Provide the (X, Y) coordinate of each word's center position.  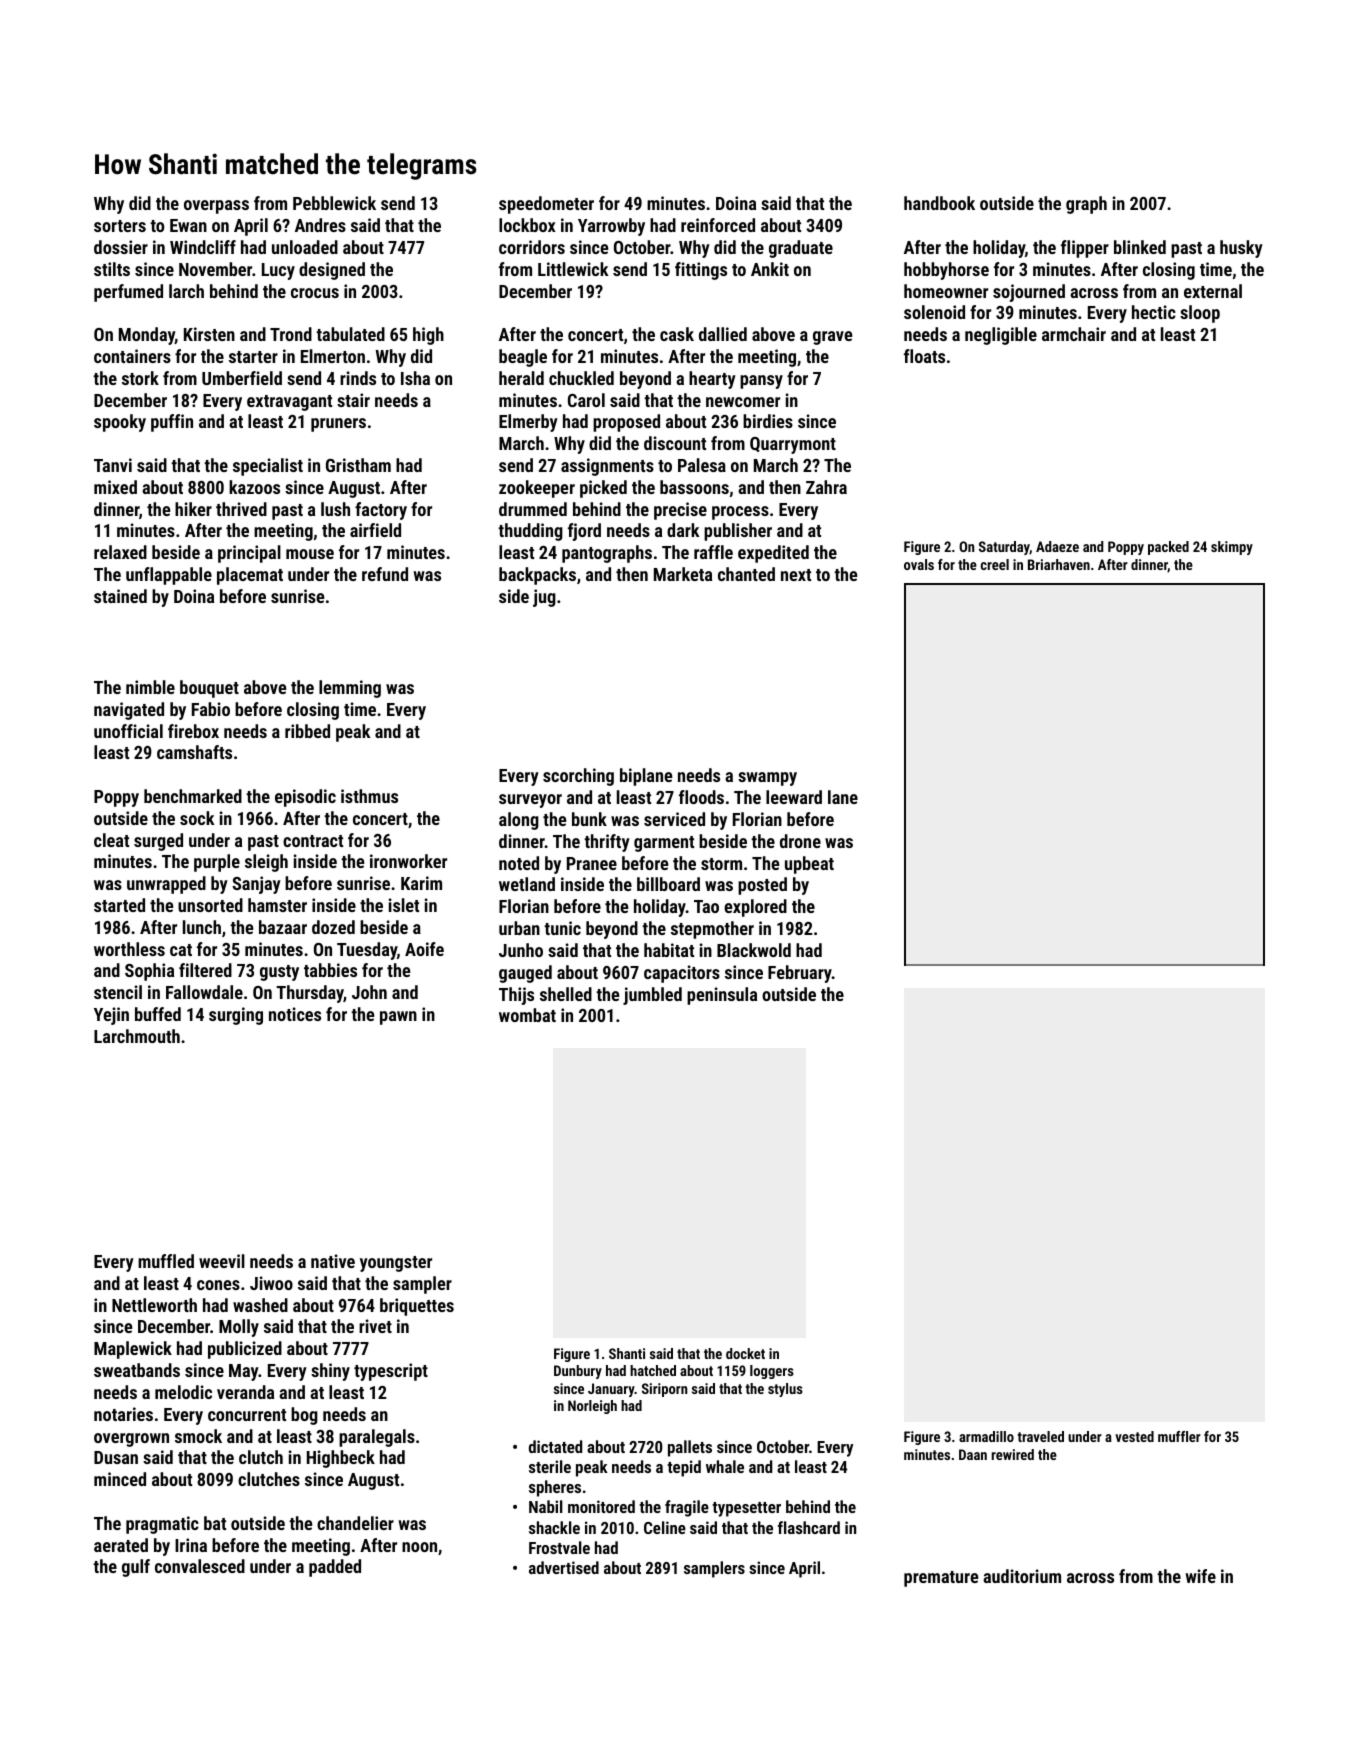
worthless (129, 949)
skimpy (1232, 548)
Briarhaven (1059, 564)
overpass (216, 207)
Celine (665, 1527)
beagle (523, 358)
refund (385, 574)
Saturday (1004, 548)
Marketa (683, 574)
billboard (668, 884)
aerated (121, 1545)
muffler (1179, 1436)
